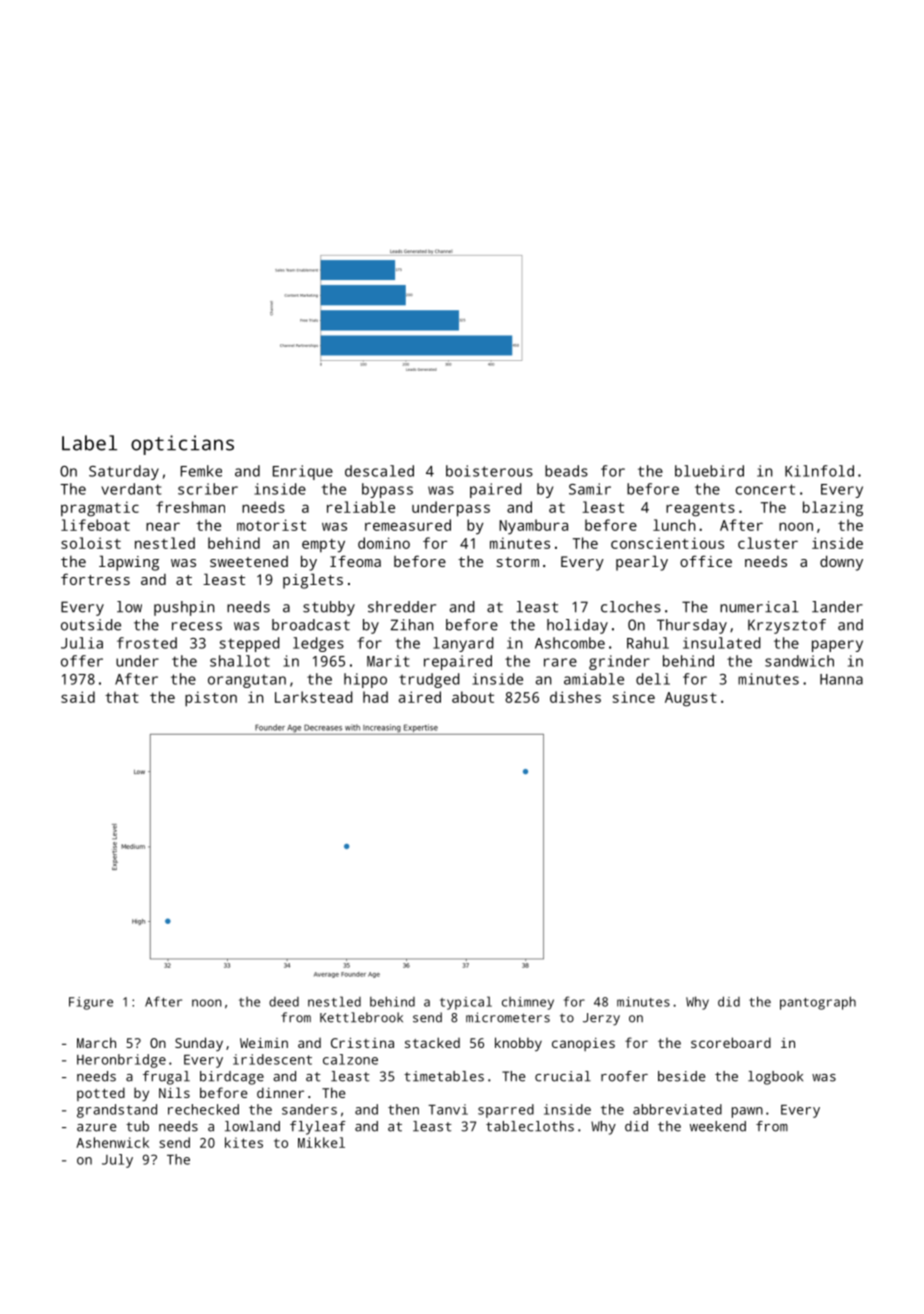 Image resolution: width=924 pixels, height=1314 pixels. Describe the element at coordinates (190, 507) in the image. I see `freshman` at that location.
